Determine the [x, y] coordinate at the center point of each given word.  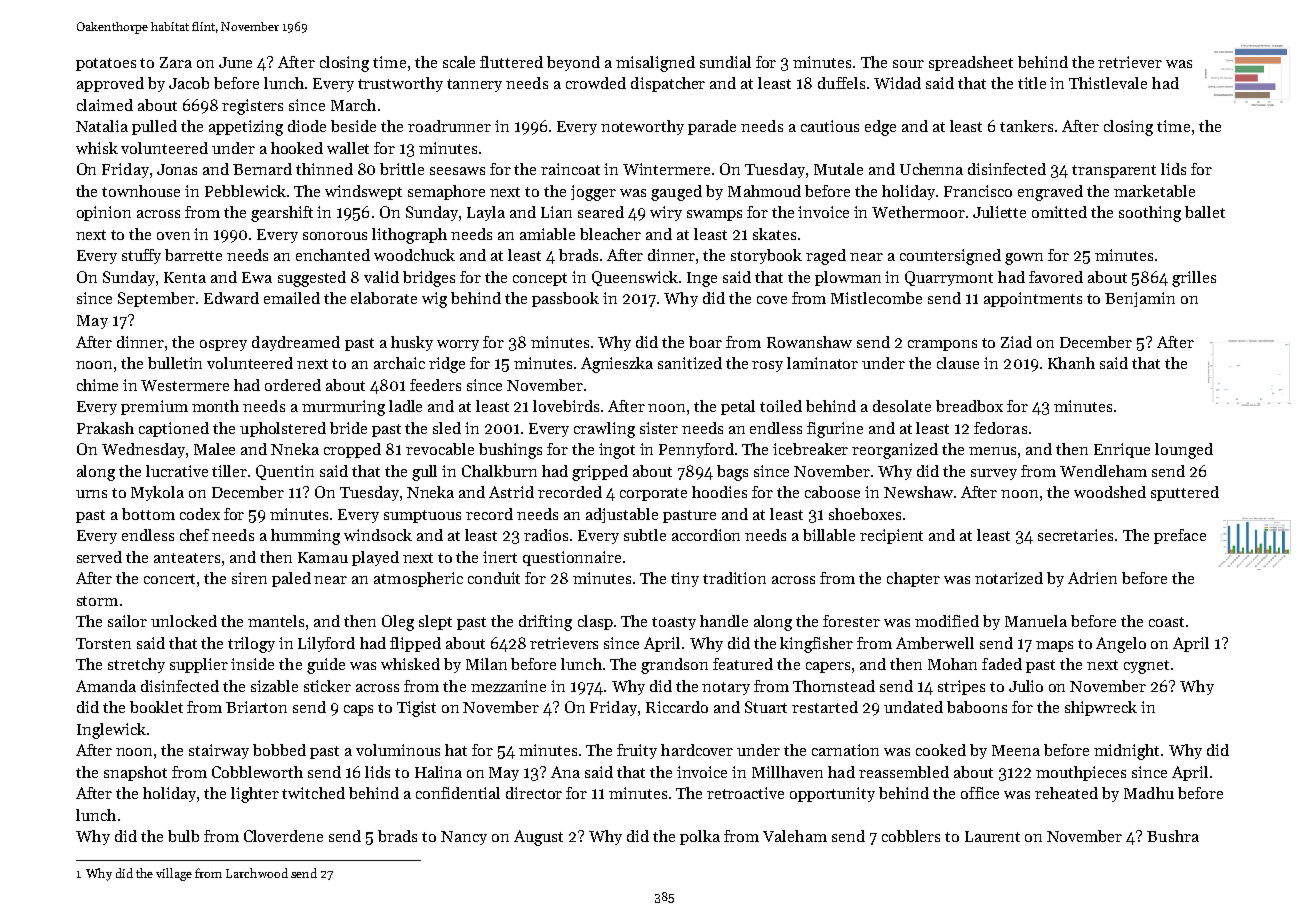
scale [459, 62]
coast [1166, 622]
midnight [1126, 752]
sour [908, 64]
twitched [313, 793]
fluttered [511, 62]
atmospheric [418, 579]
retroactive [745, 793]
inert [500, 557]
